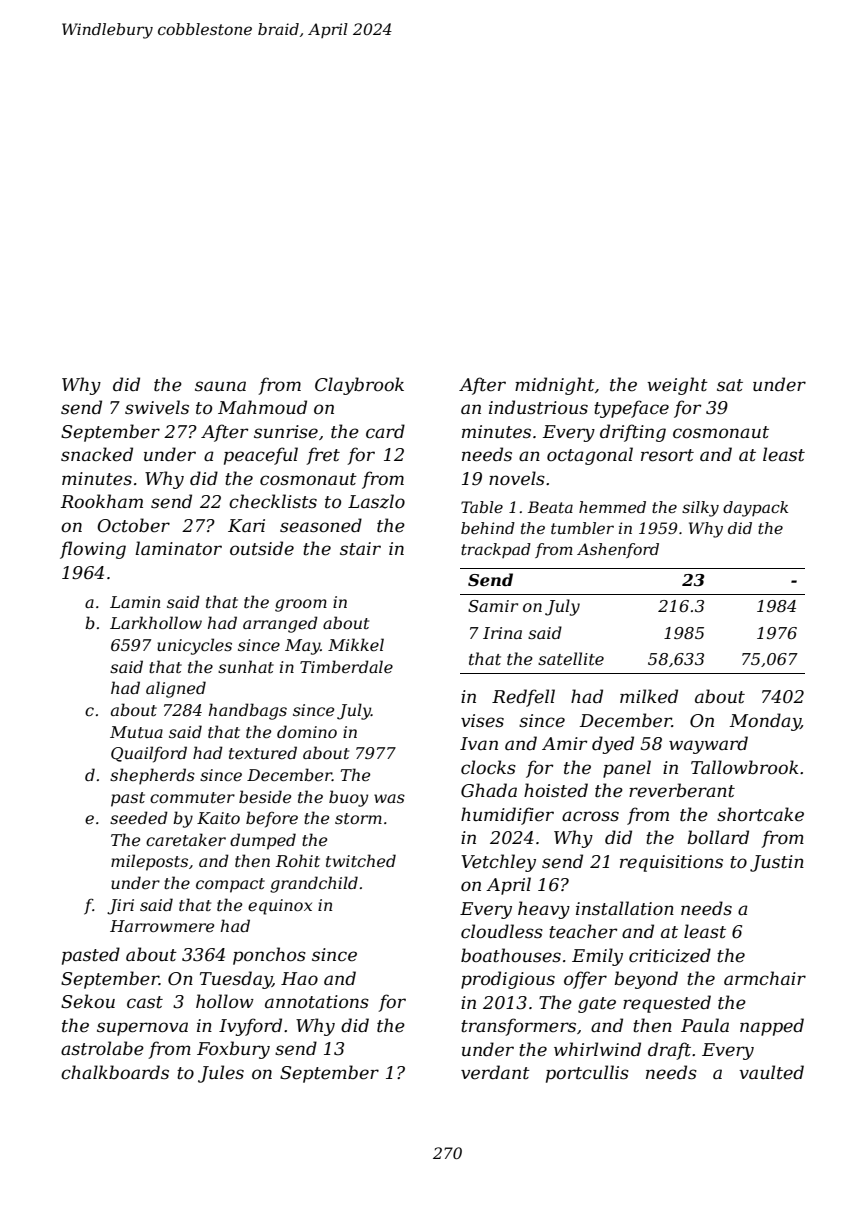 This page has width=866, height=1229. I want to click on swivels, so click(157, 407).
